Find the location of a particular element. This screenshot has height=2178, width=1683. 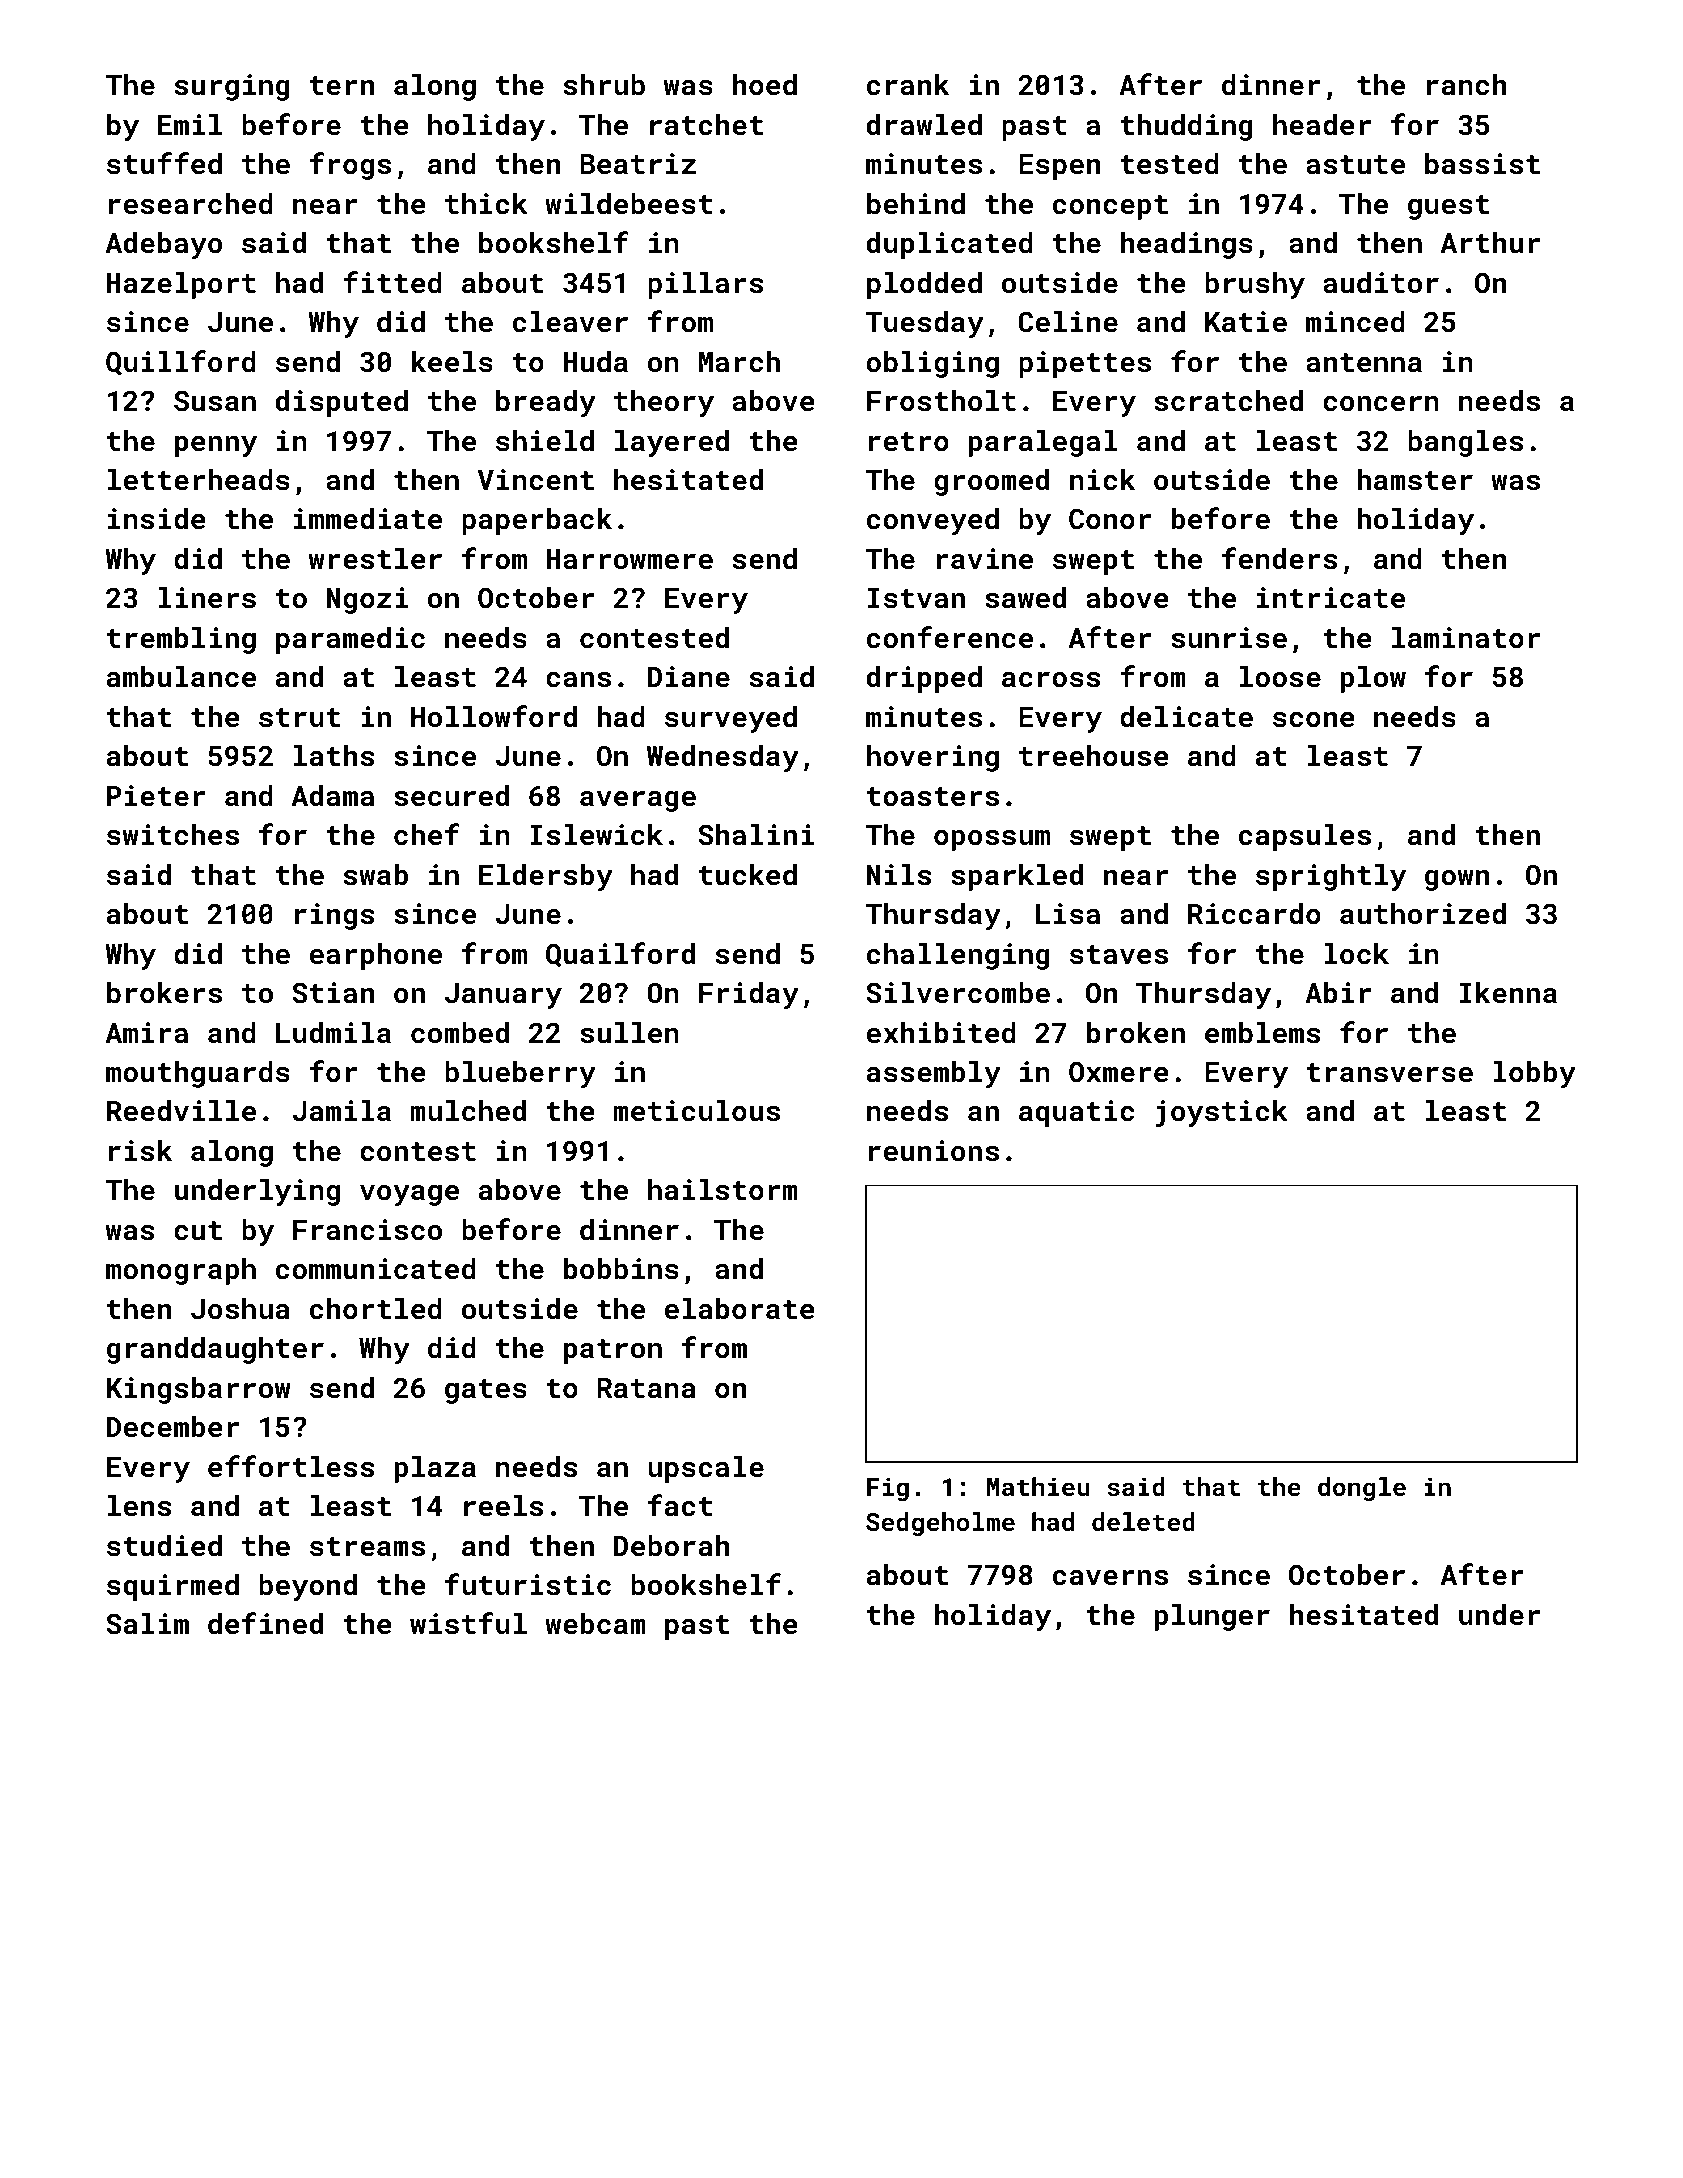

liners is located at coordinates (207, 598).
